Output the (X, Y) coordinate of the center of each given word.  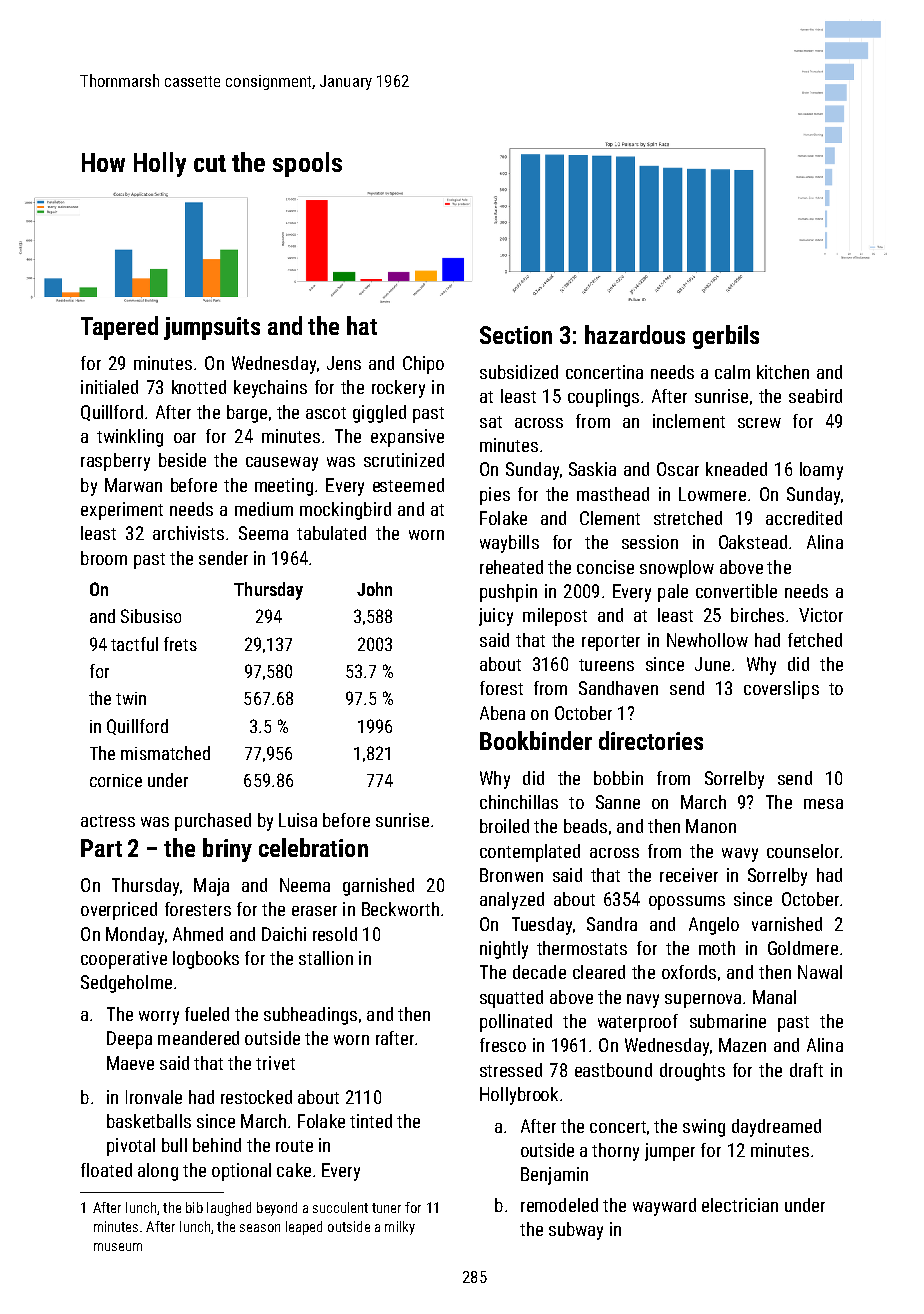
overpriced (119, 911)
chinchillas (519, 802)
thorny (615, 1152)
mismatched (165, 753)
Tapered (119, 328)
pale (673, 593)
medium (264, 509)
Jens (344, 363)
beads (585, 826)
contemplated (530, 853)
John (374, 589)
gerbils (726, 337)
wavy (740, 855)
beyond (277, 1209)
